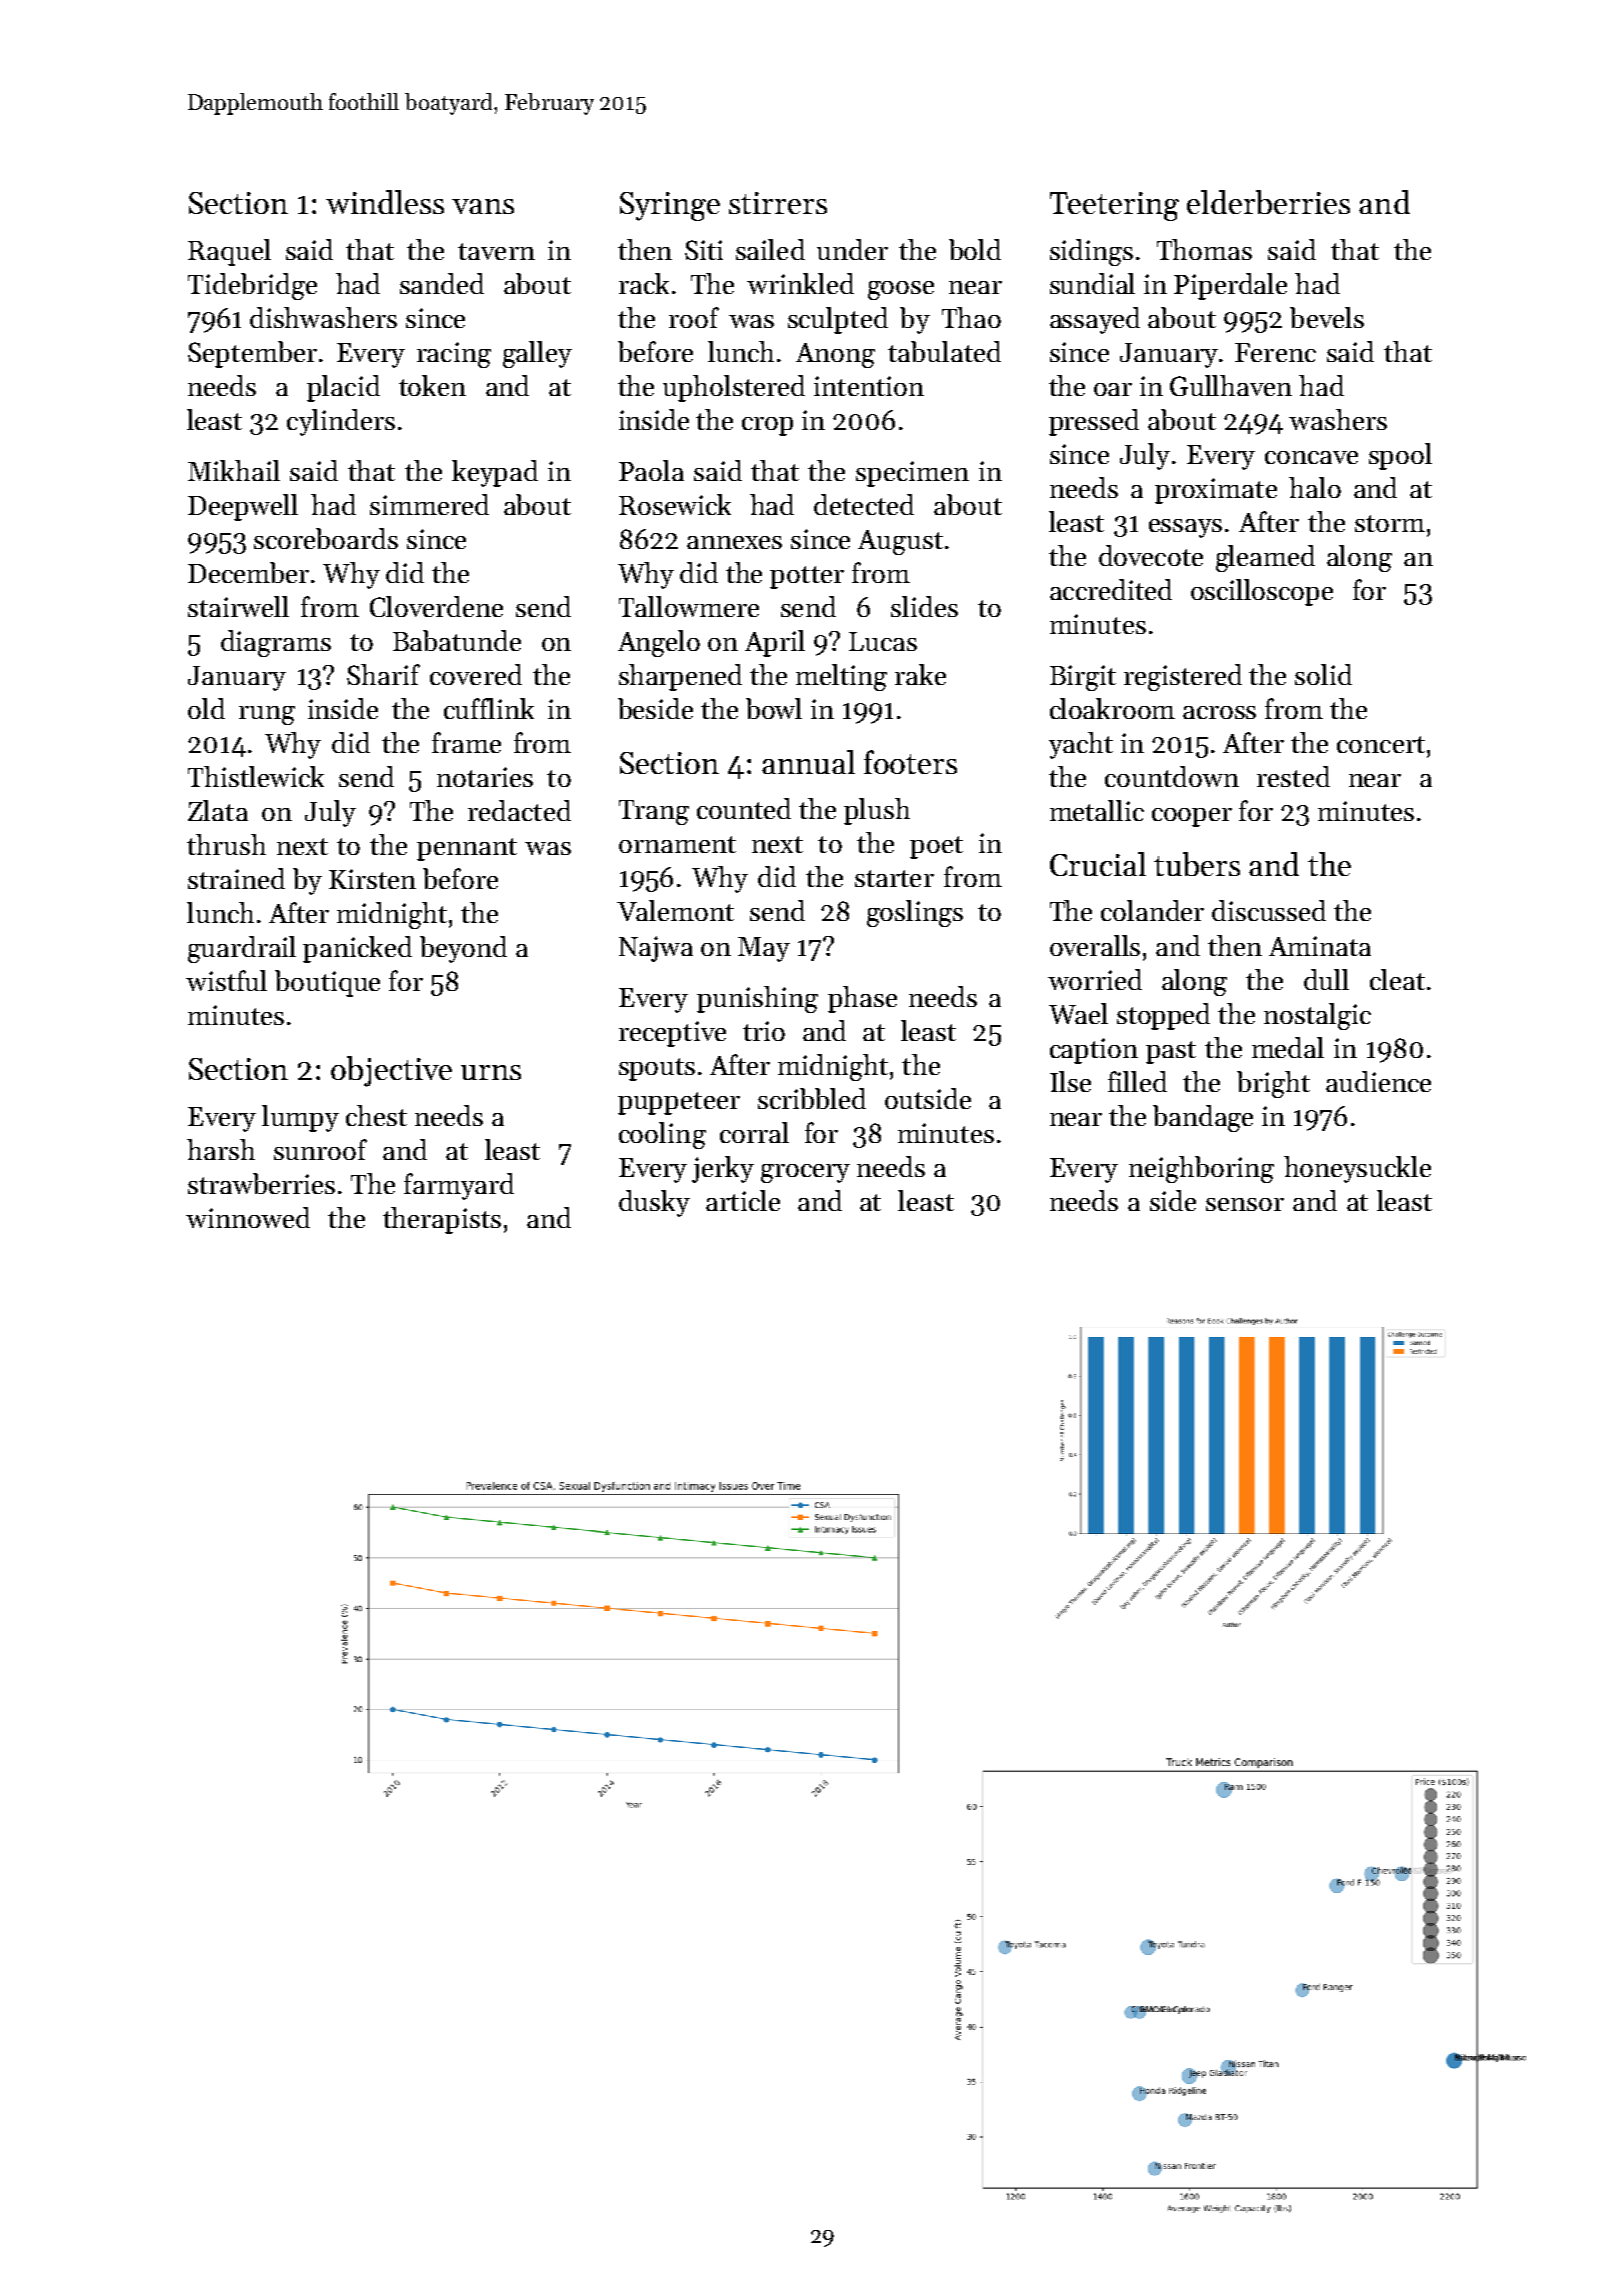 The image size is (1620, 2292). I want to click on boutique, so click(327, 983).
